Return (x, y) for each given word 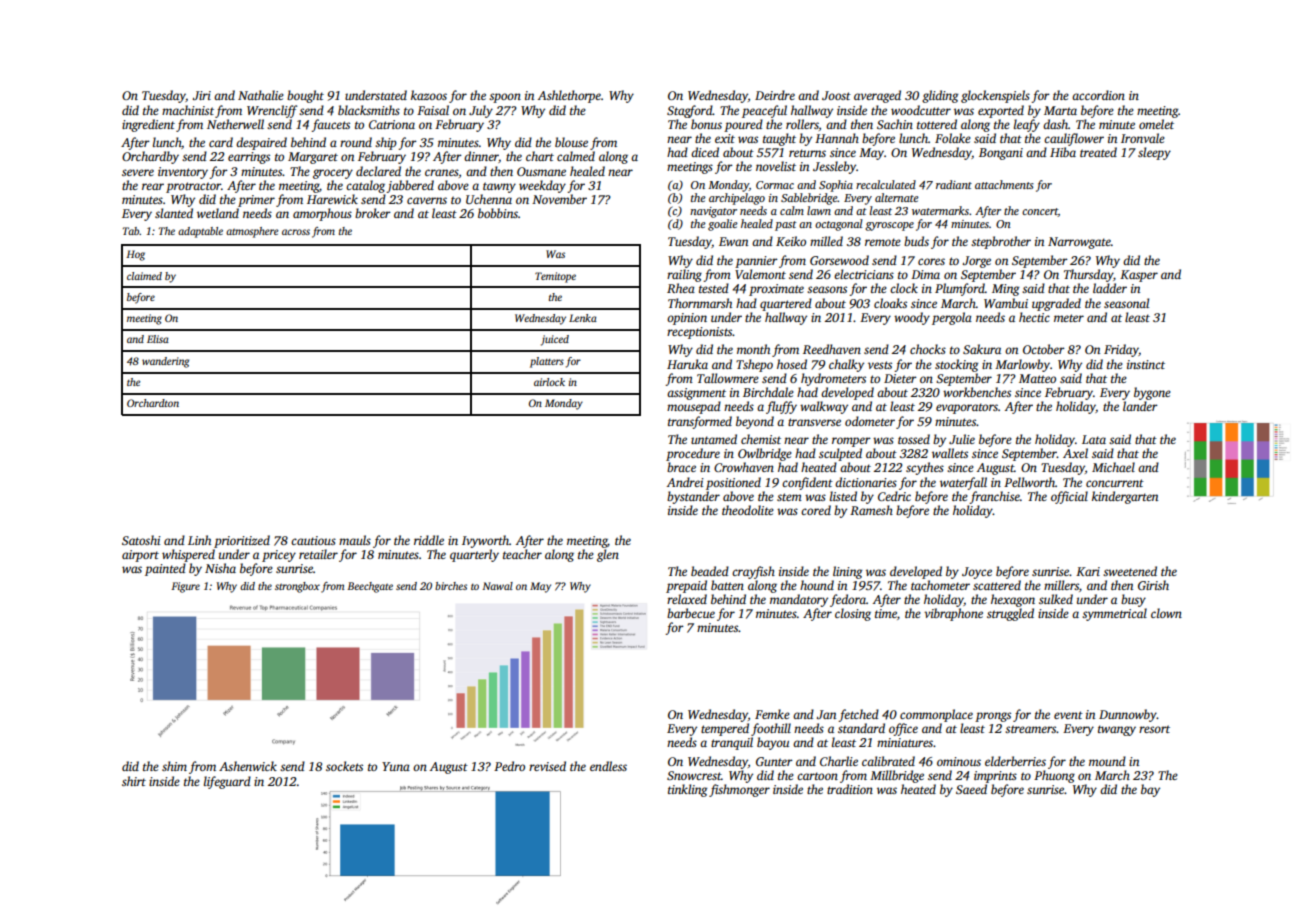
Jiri (202, 95)
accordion (1098, 95)
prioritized (242, 541)
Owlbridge (765, 454)
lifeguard (227, 782)
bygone (1152, 393)
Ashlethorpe (569, 96)
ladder (1110, 288)
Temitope (555, 277)
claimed (144, 276)
